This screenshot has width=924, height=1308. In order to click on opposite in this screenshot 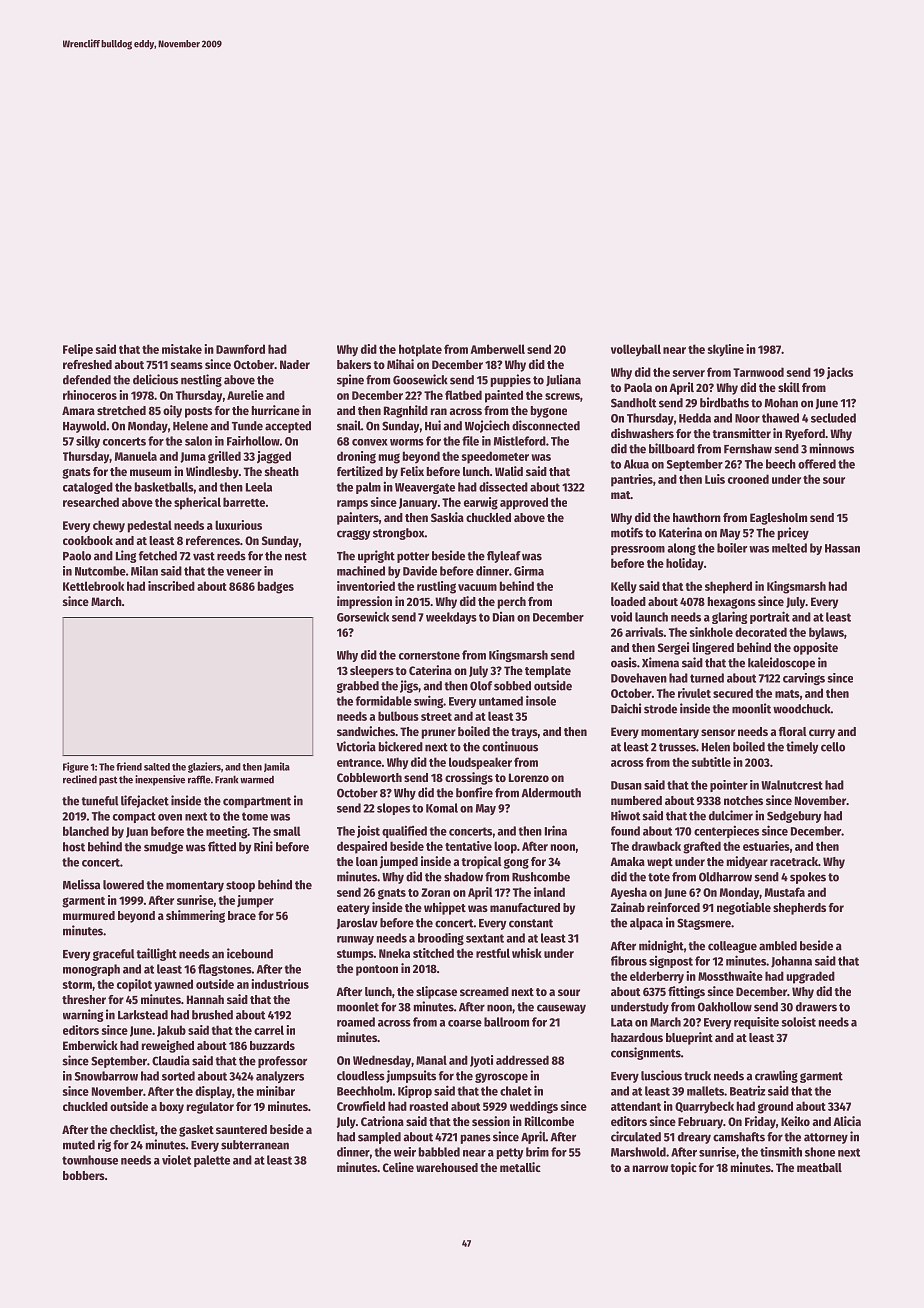, I will do `click(815, 648)`.
